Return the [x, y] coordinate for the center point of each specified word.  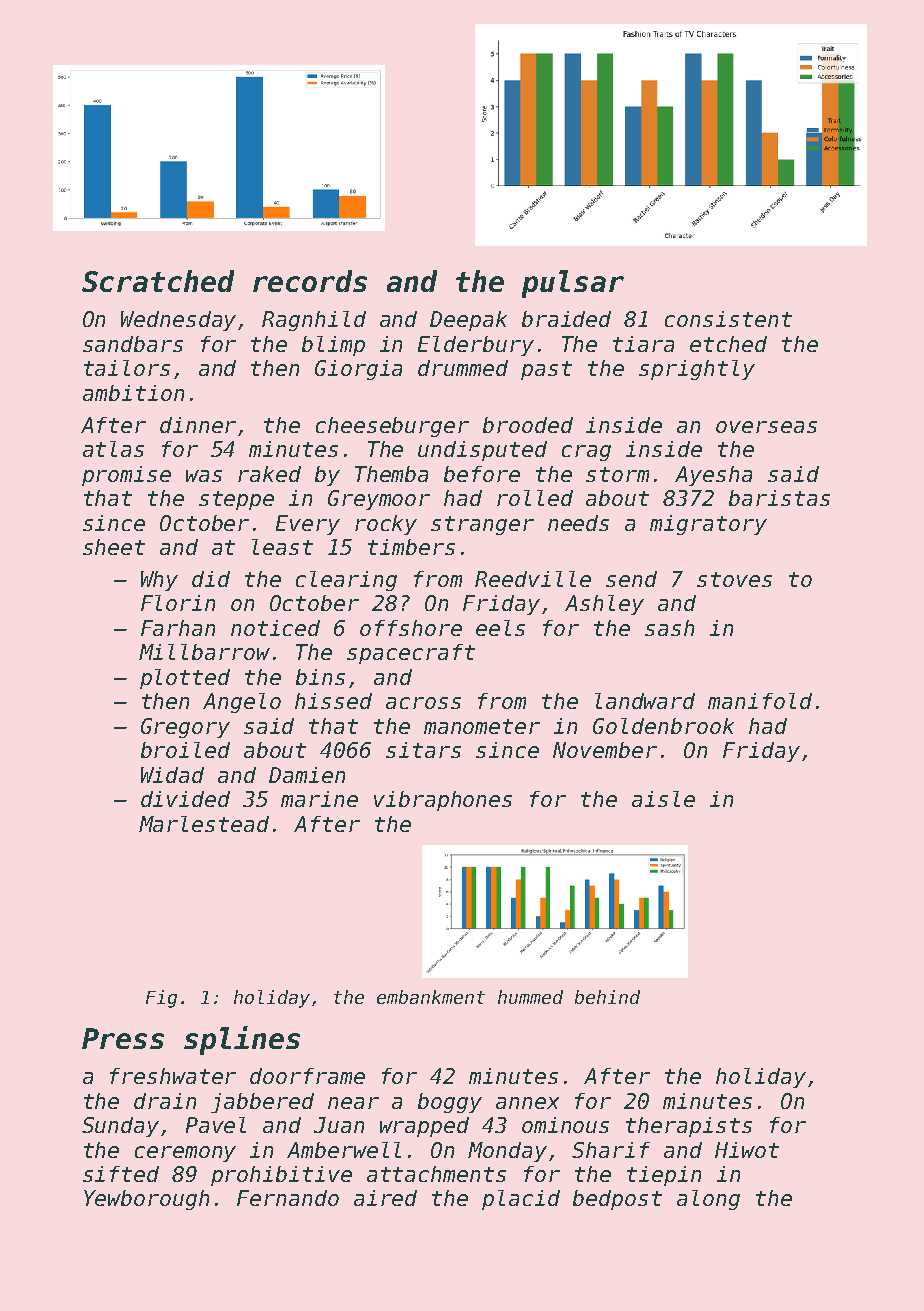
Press [123, 1038]
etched [728, 344]
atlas [113, 449]
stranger [482, 525]
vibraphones [443, 801]
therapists [689, 1127]
